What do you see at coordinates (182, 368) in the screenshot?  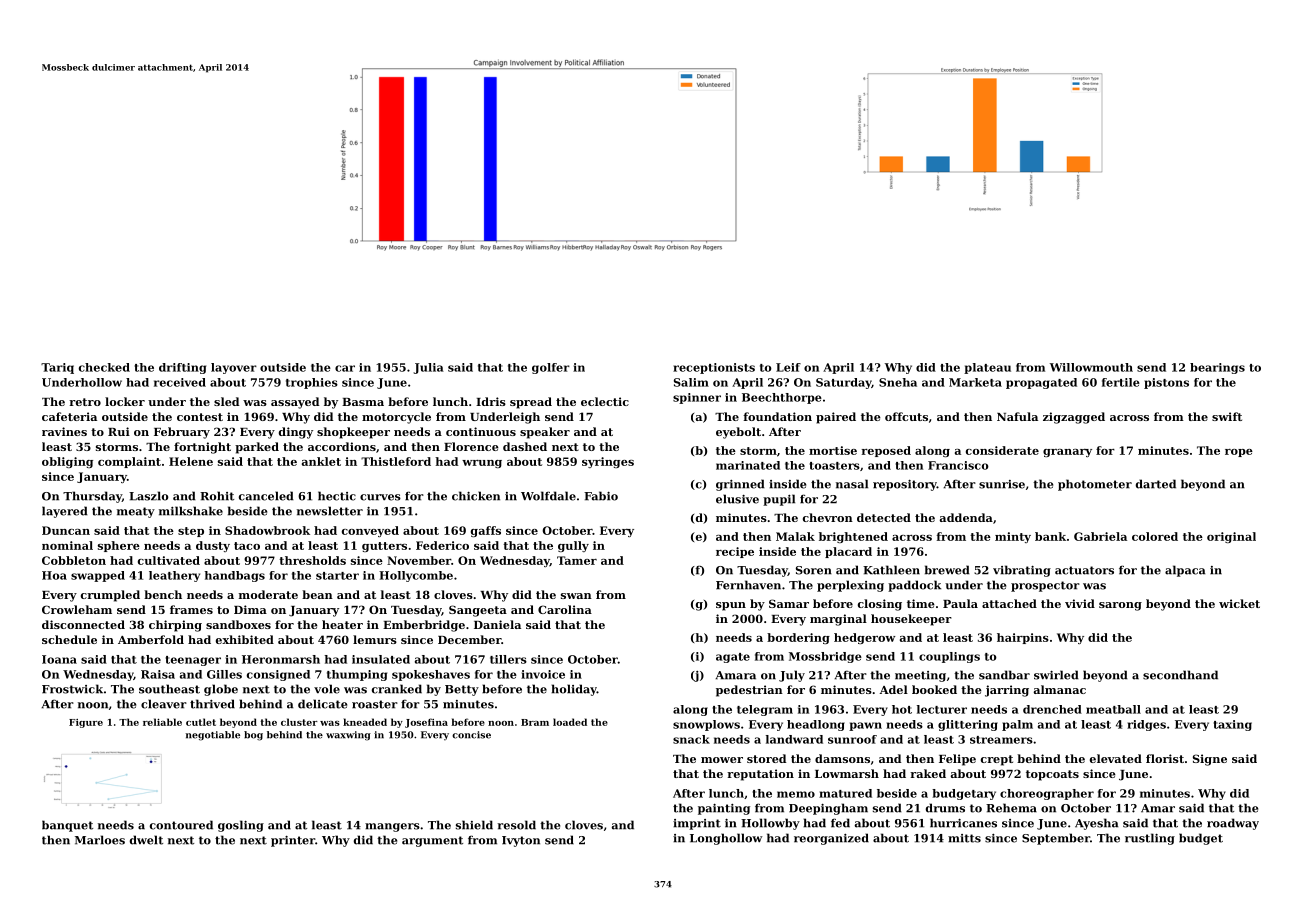 I see `drifting` at bounding box center [182, 368].
